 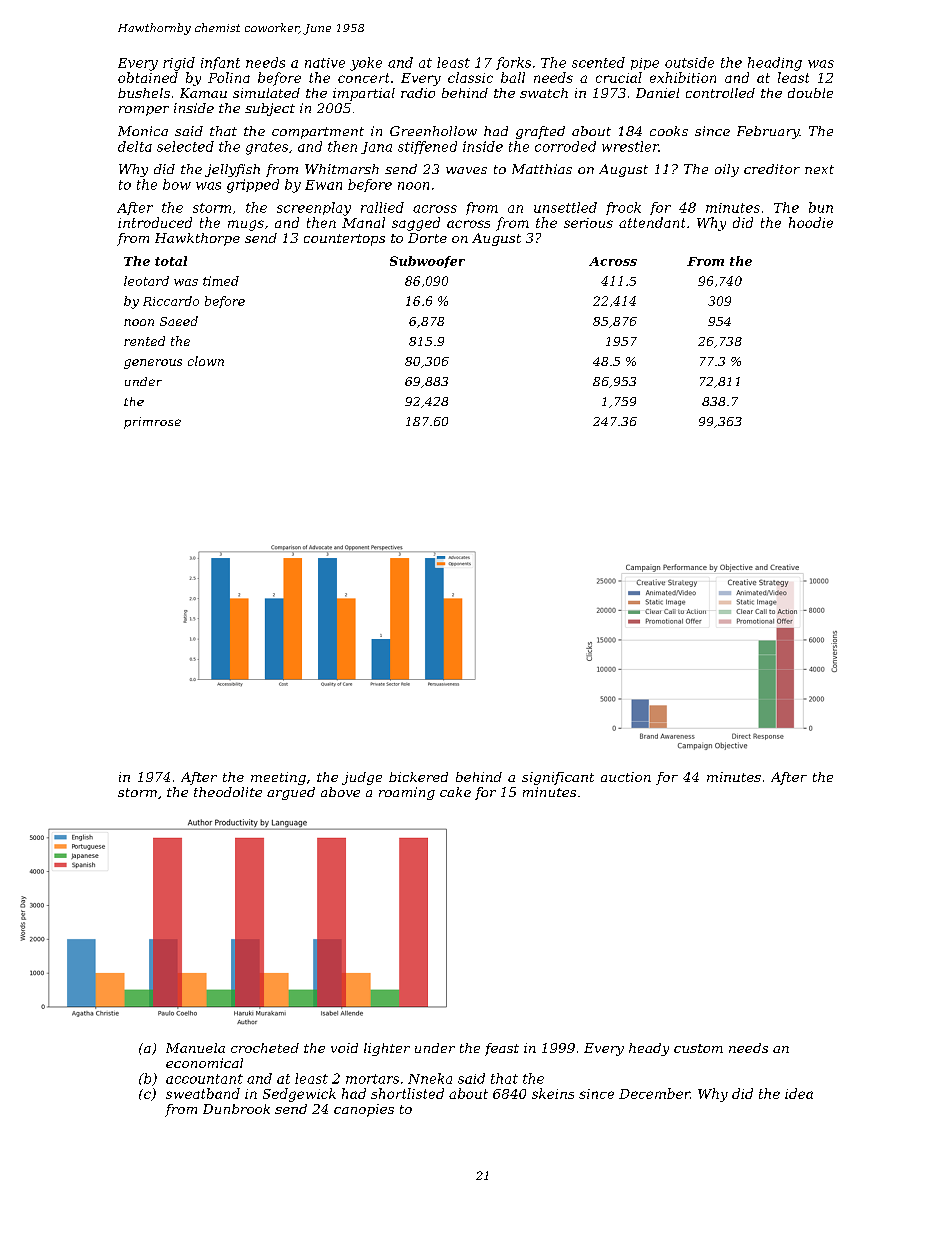 What do you see at coordinates (427, 262) in the screenshot?
I see `Subwoofer` at bounding box center [427, 262].
